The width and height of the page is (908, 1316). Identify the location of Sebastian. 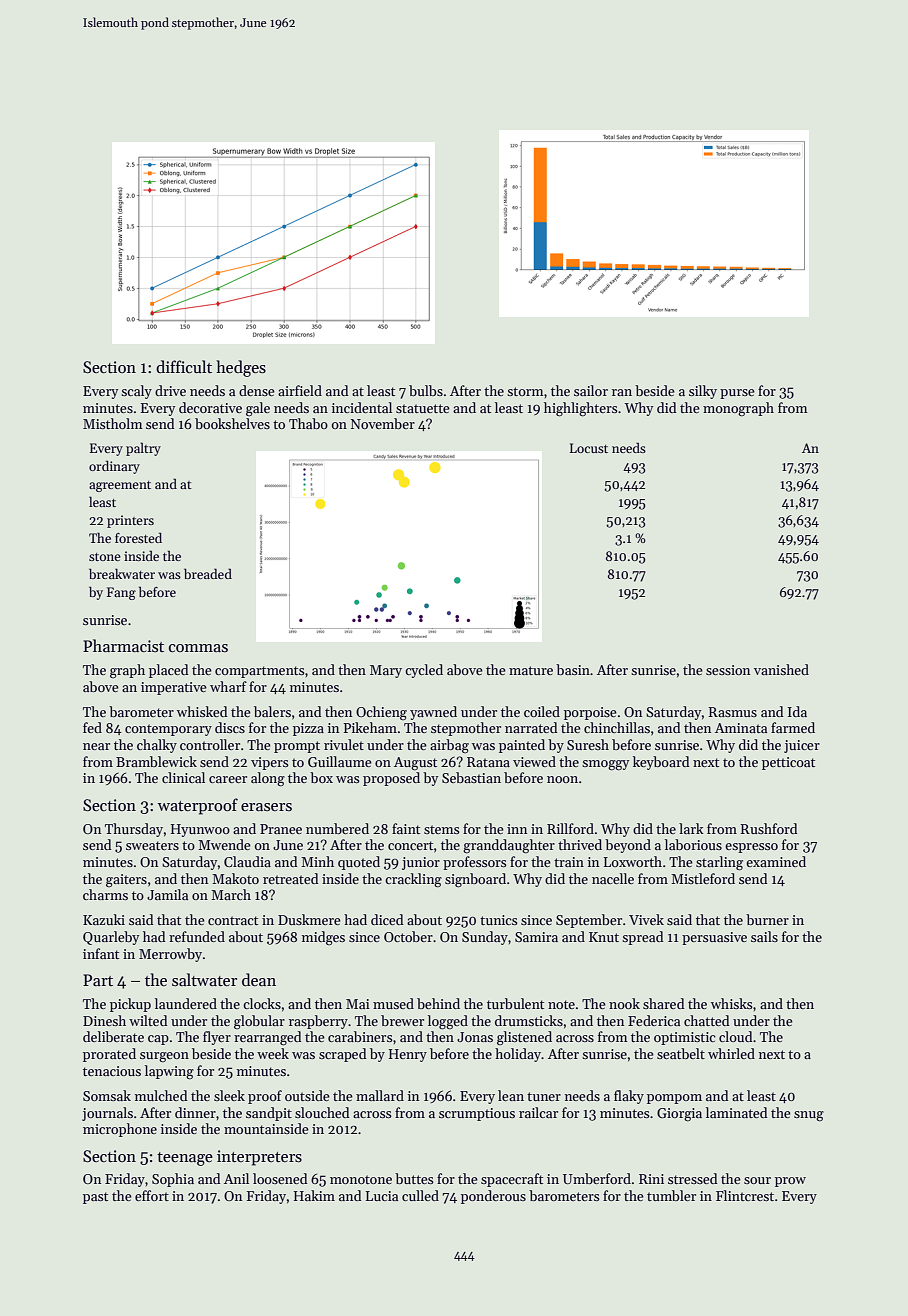
(471, 777).
